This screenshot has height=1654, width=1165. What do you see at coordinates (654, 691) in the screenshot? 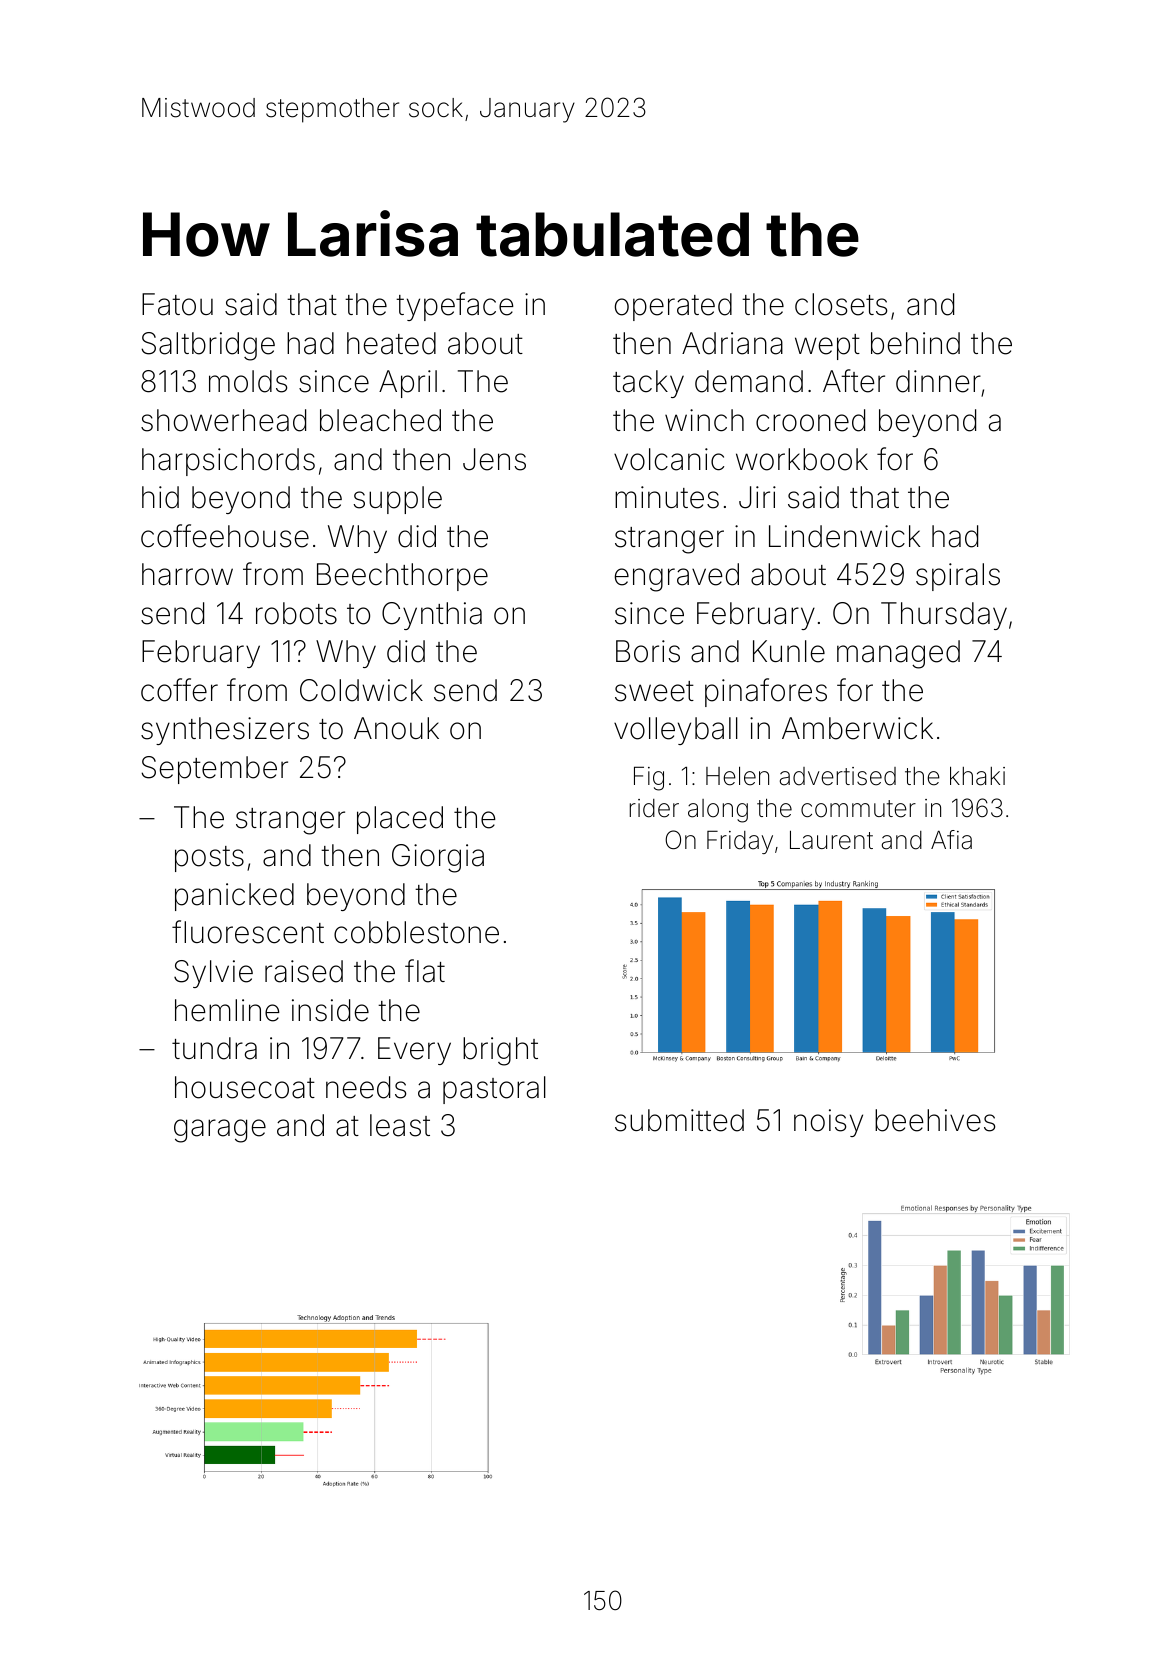
I see `sweet` at bounding box center [654, 691].
